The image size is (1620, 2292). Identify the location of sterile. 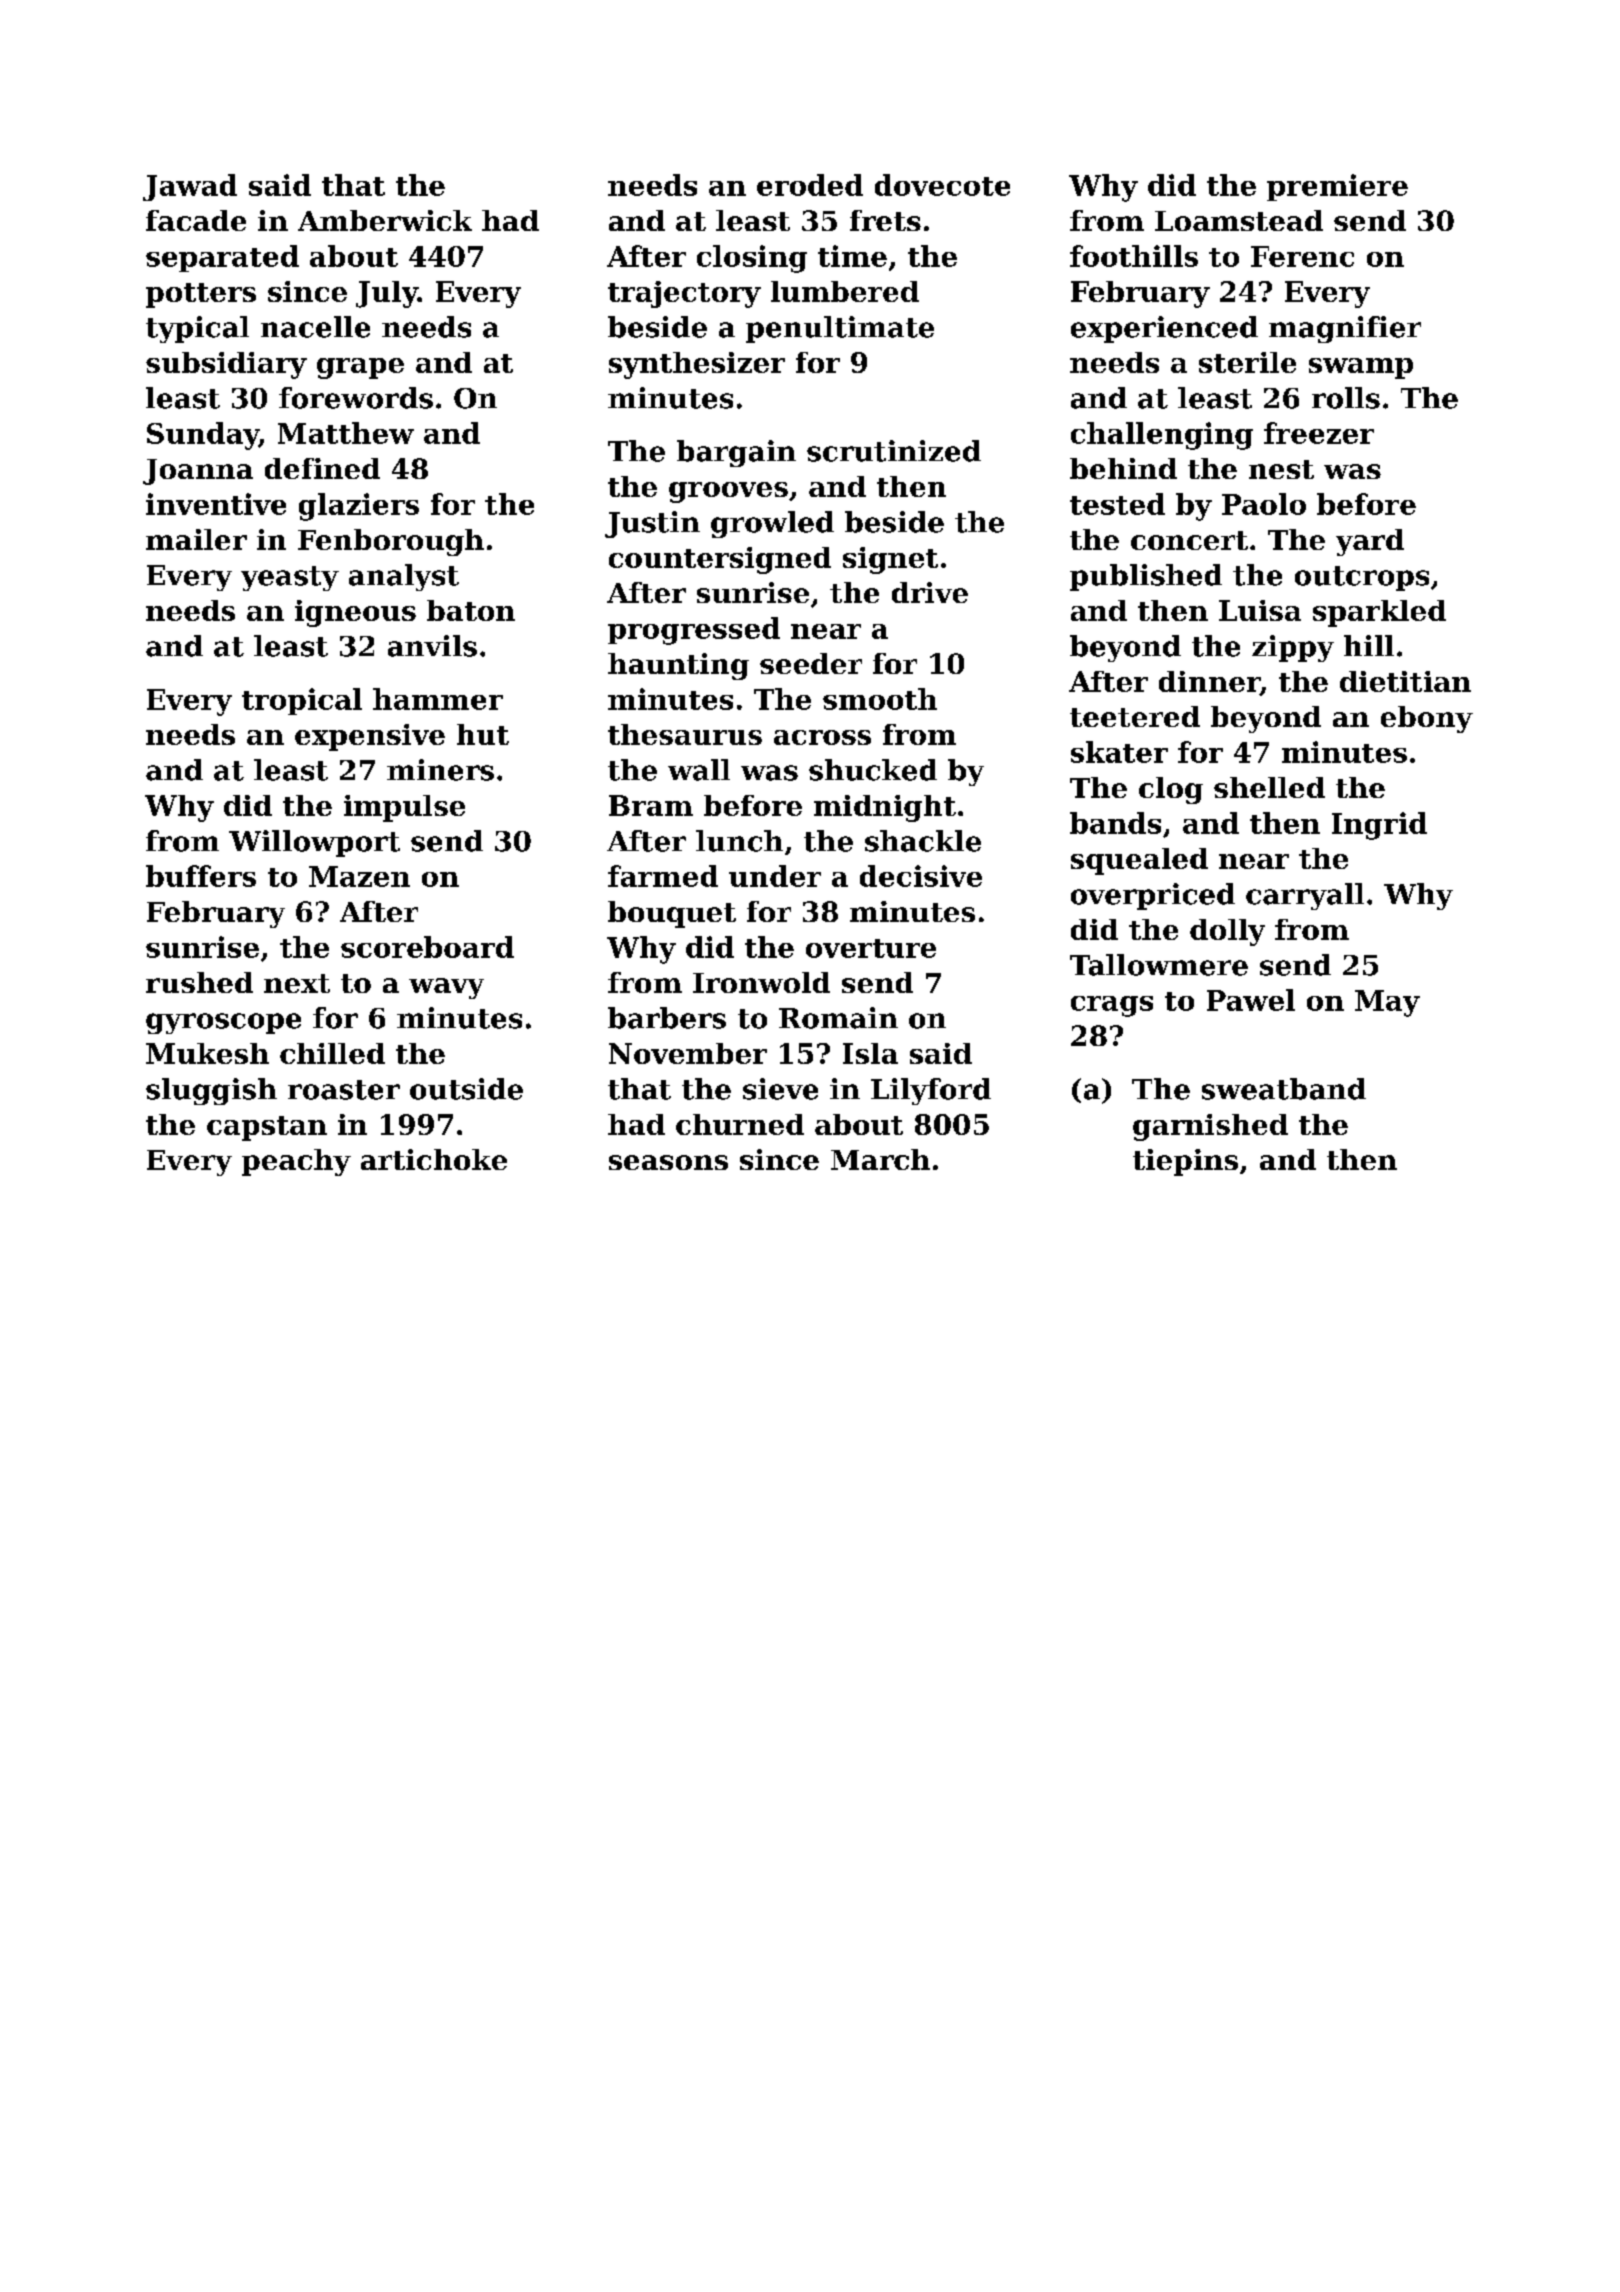
(1247, 362).
